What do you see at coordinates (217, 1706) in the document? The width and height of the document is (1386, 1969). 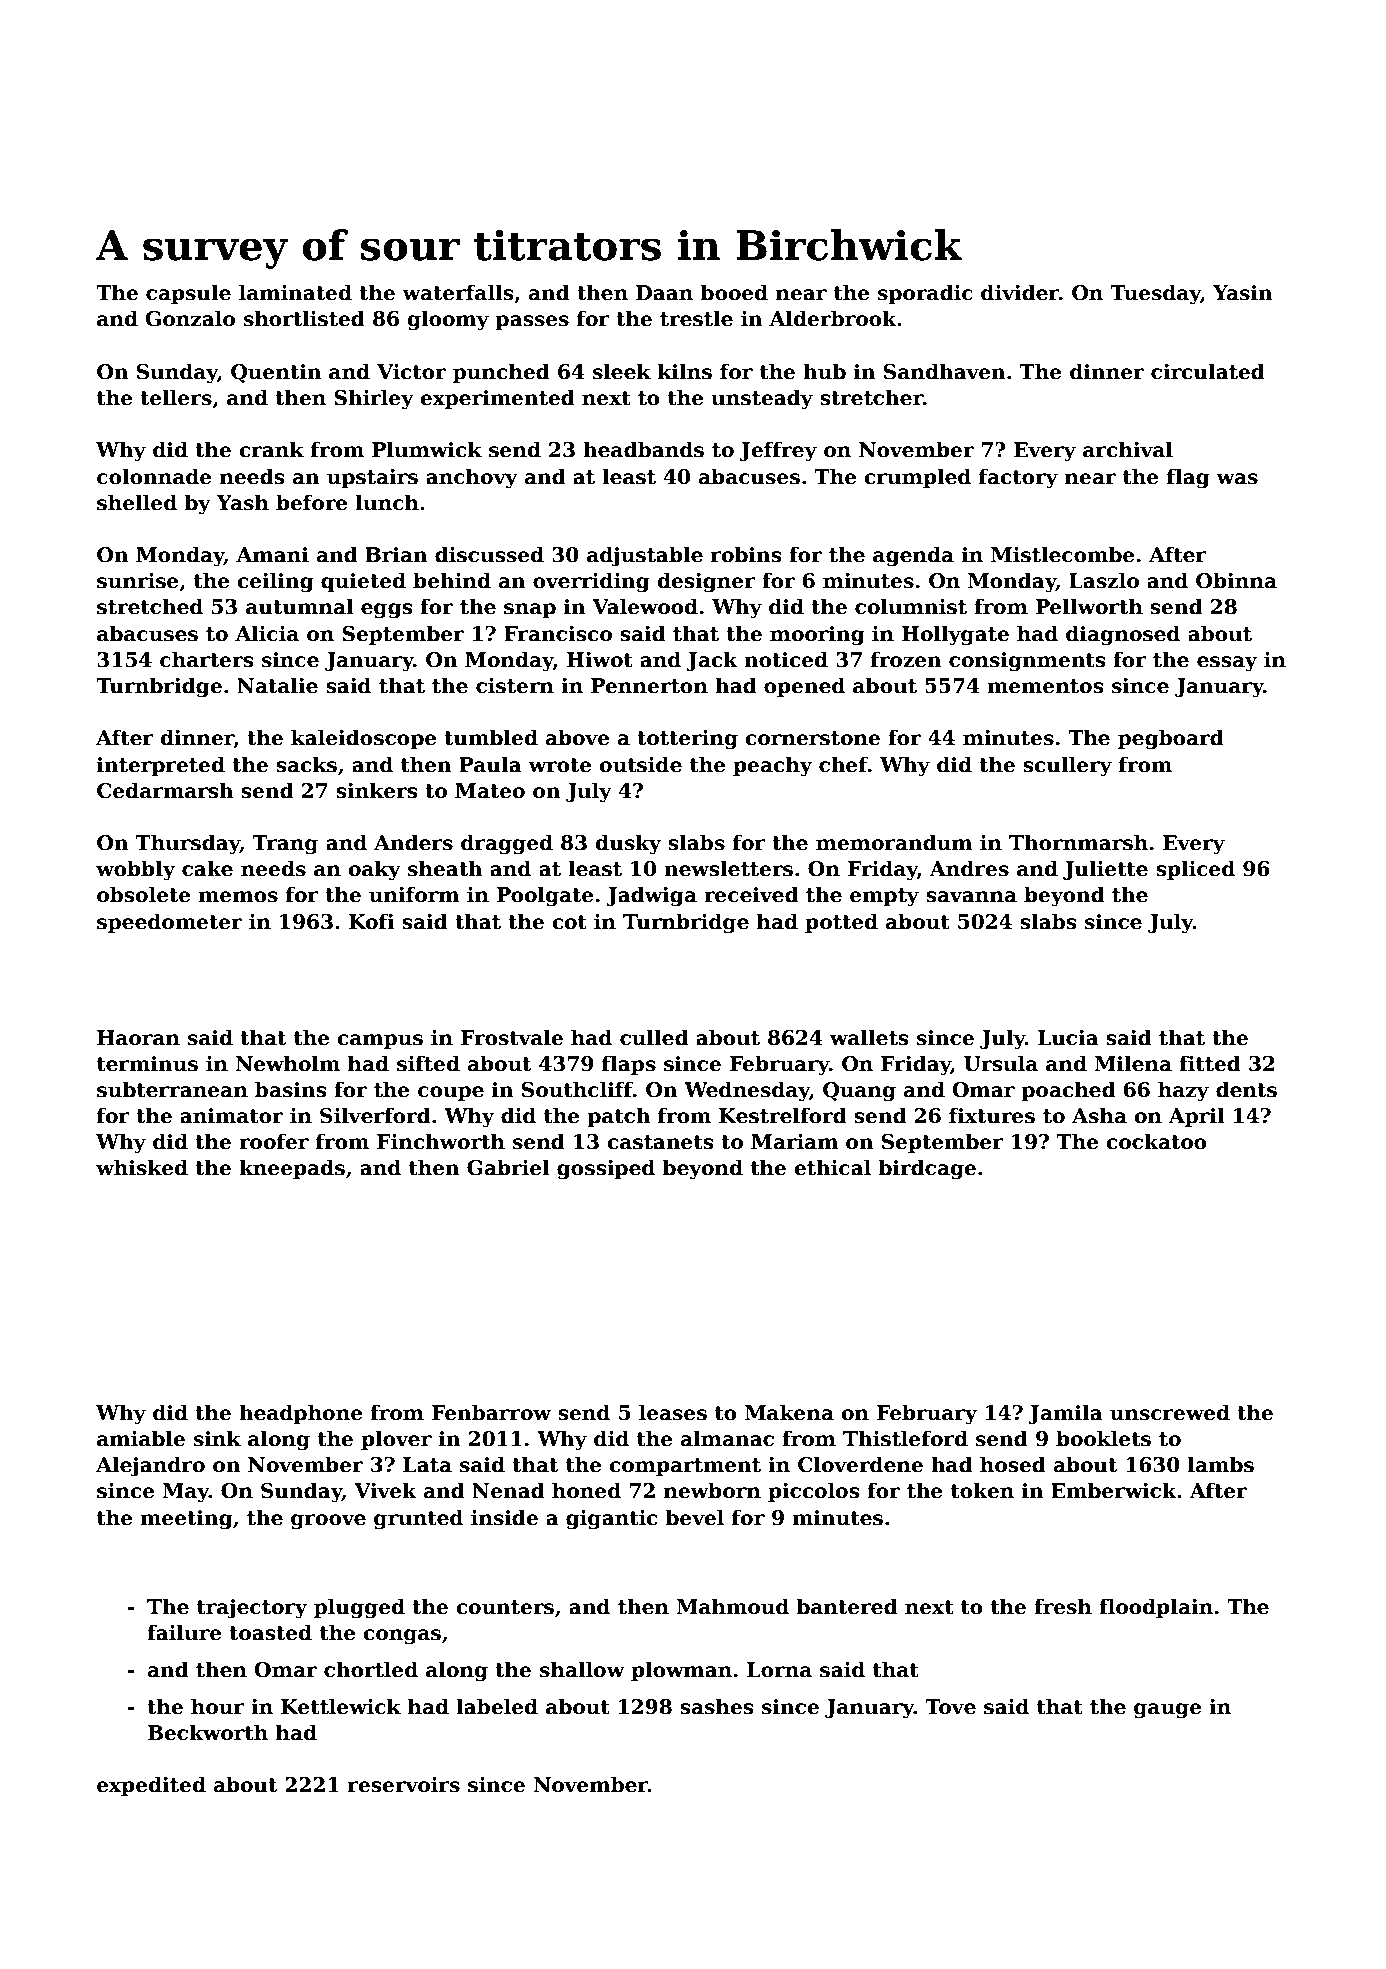 I see `hour` at bounding box center [217, 1706].
